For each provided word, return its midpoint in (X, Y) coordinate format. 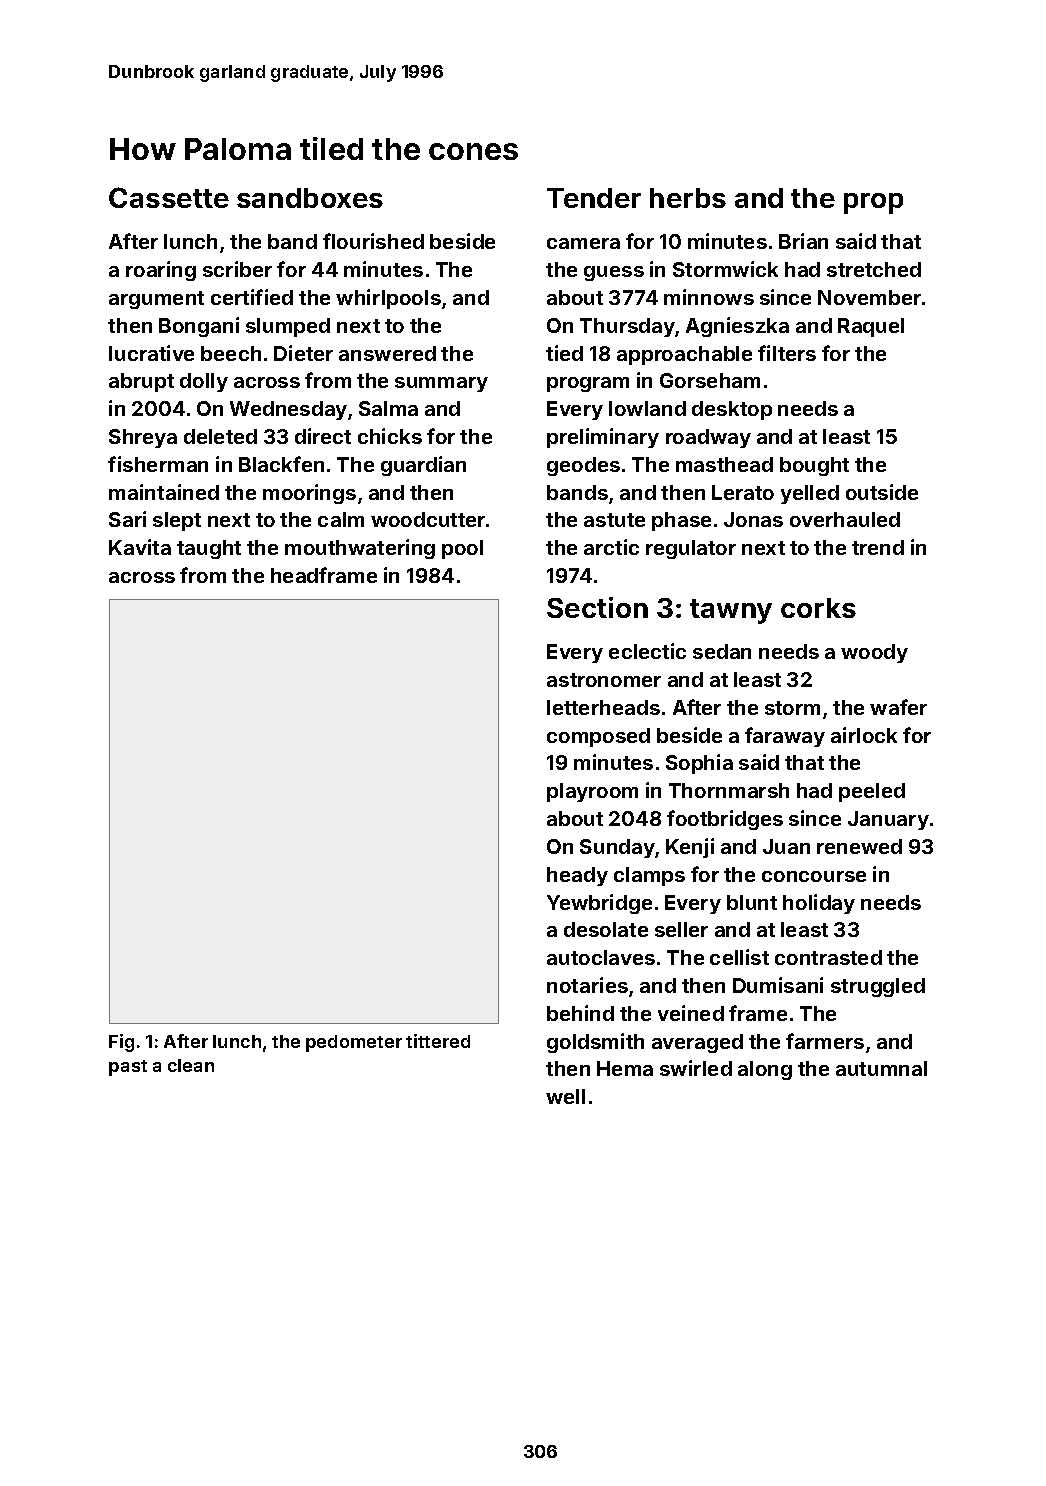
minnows (709, 297)
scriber (237, 269)
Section (597, 607)
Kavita (140, 547)
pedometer (354, 1043)
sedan (722, 651)
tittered (438, 1041)
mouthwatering (360, 549)
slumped (288, 327)
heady (577, 876)
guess (614, 273)
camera (583, 243)
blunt (752, 902)
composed (598, 737)
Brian (803, 241)
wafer (898, 707)
